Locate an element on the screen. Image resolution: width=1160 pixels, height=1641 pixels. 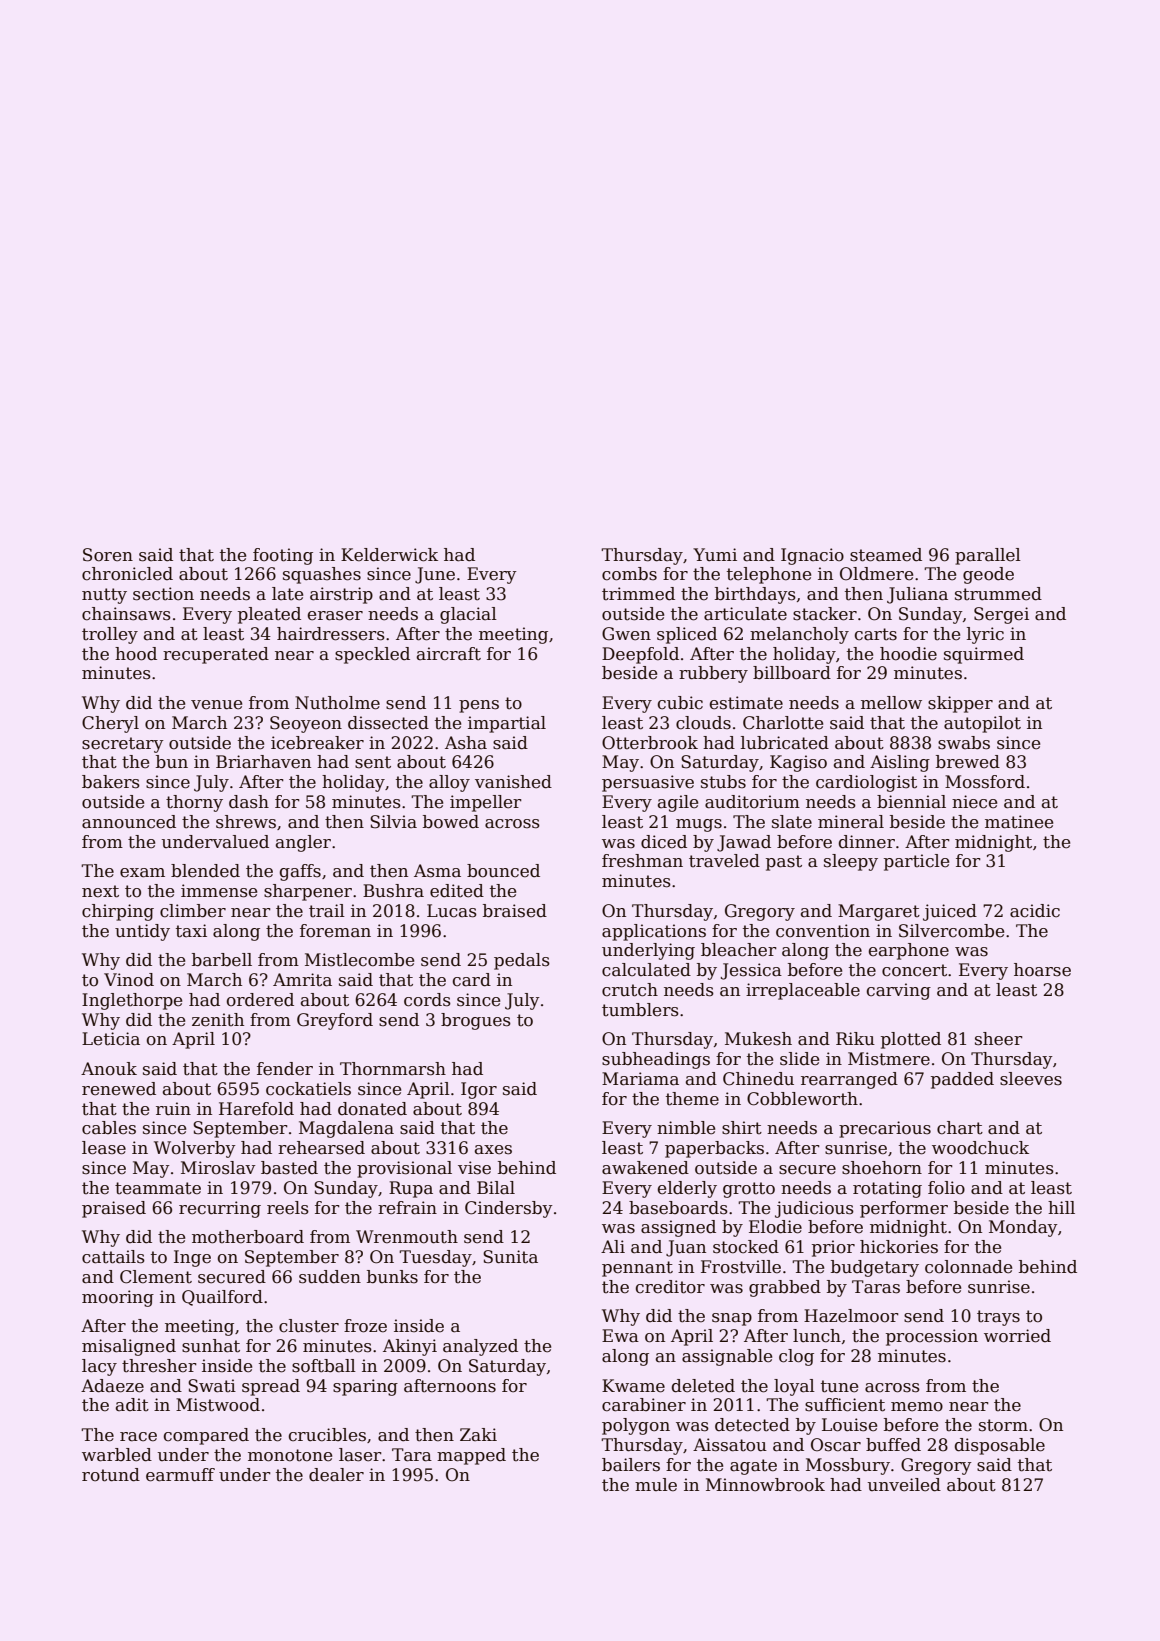
parallel is located at coordinates (988, 556).
